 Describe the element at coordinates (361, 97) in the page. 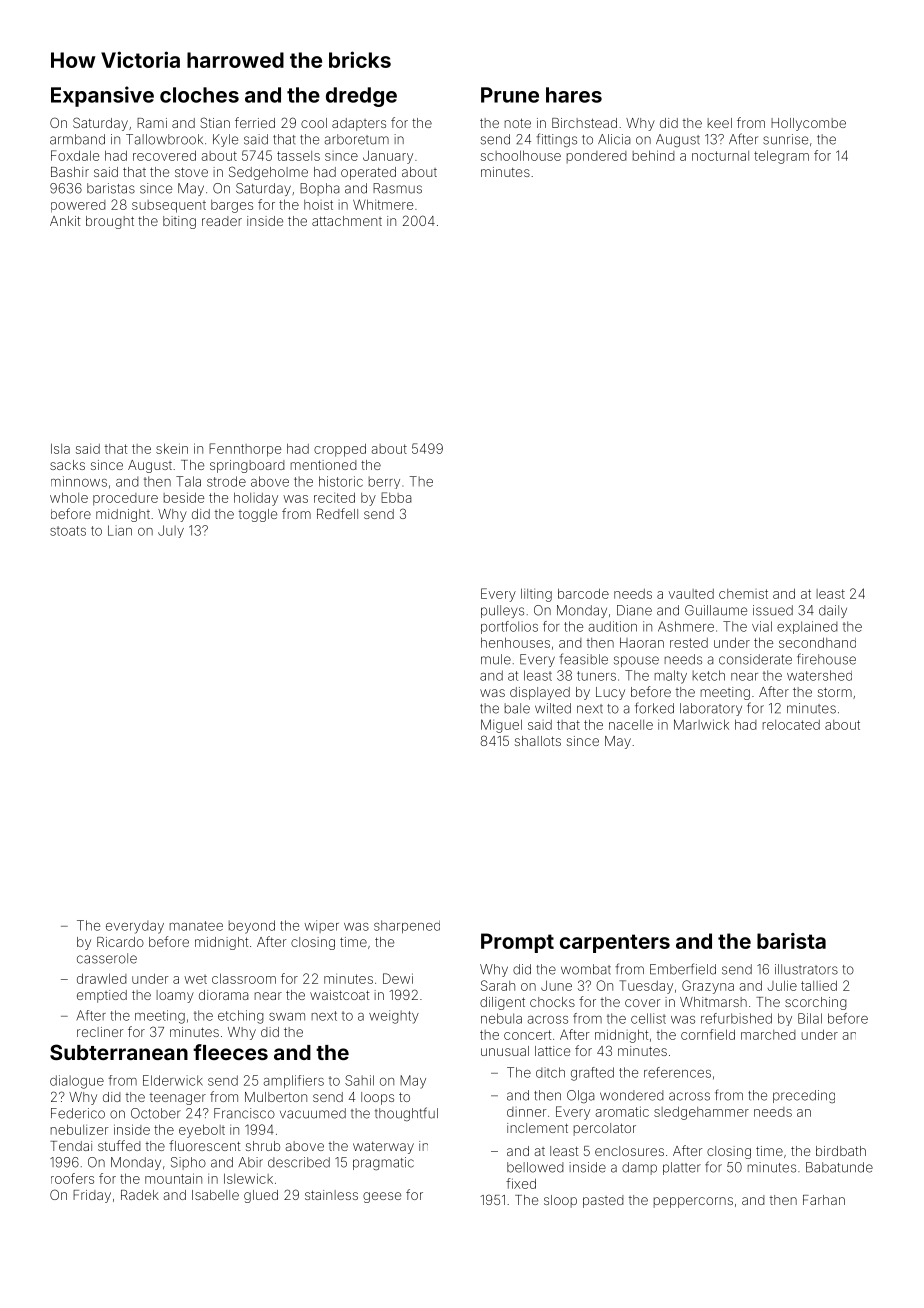

I see `dredge` at that location.
